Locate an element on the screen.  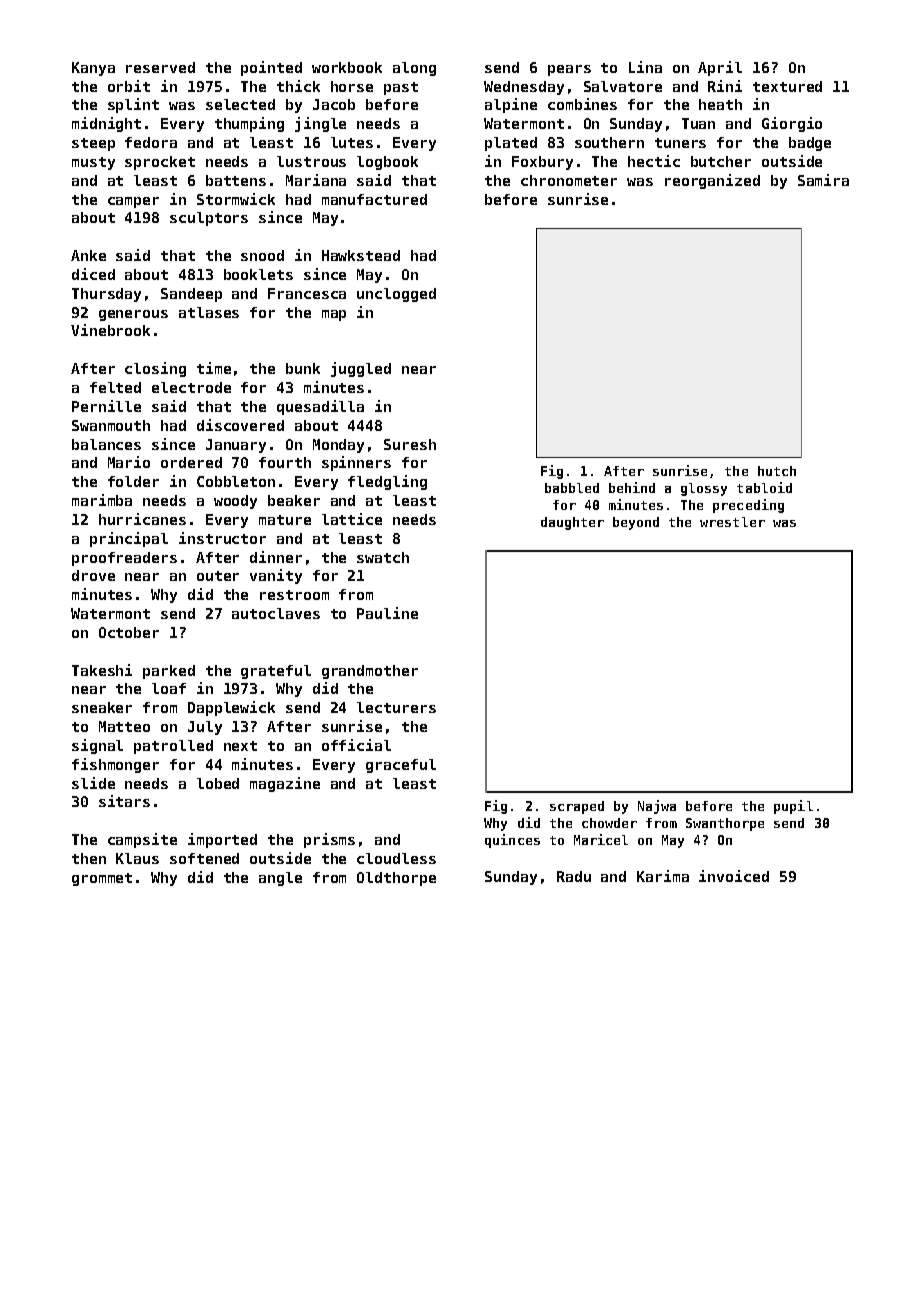
pointed is located at coordinates (271, 68).
